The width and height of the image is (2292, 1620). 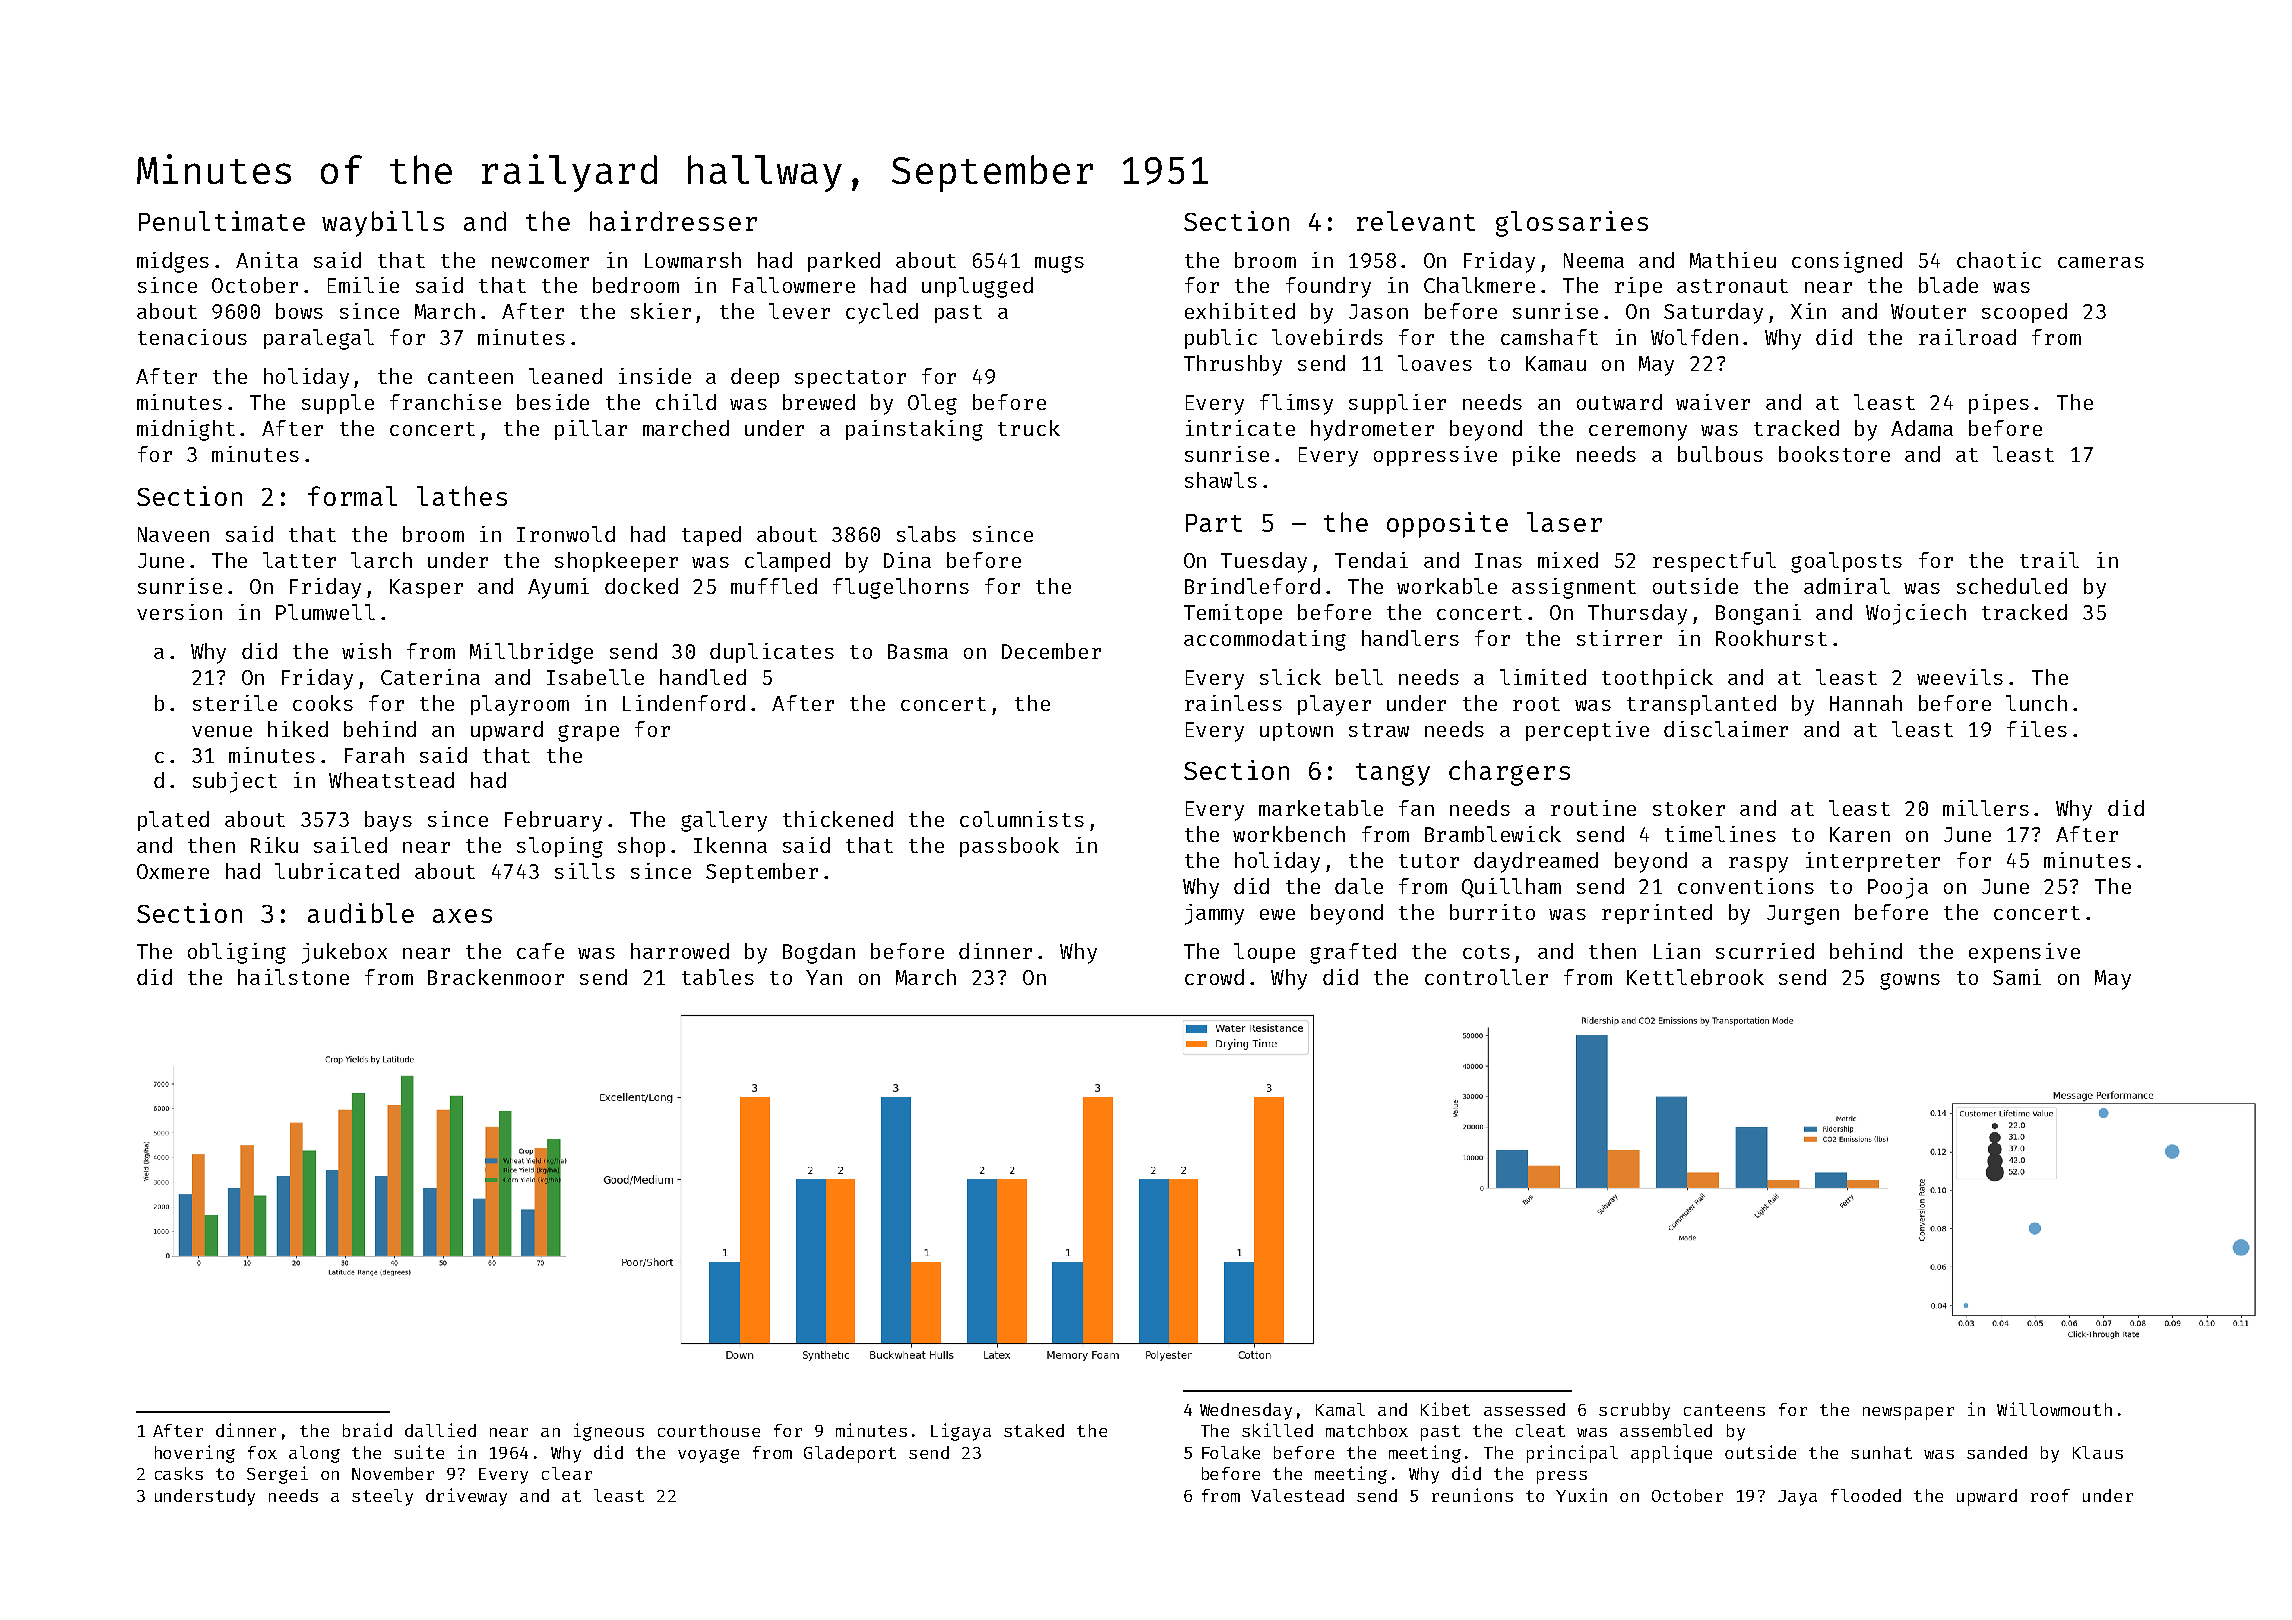 What do you see at coordinates (1059, 264) in the image?
I see `mugs` at bounding box center [1059, 264].
